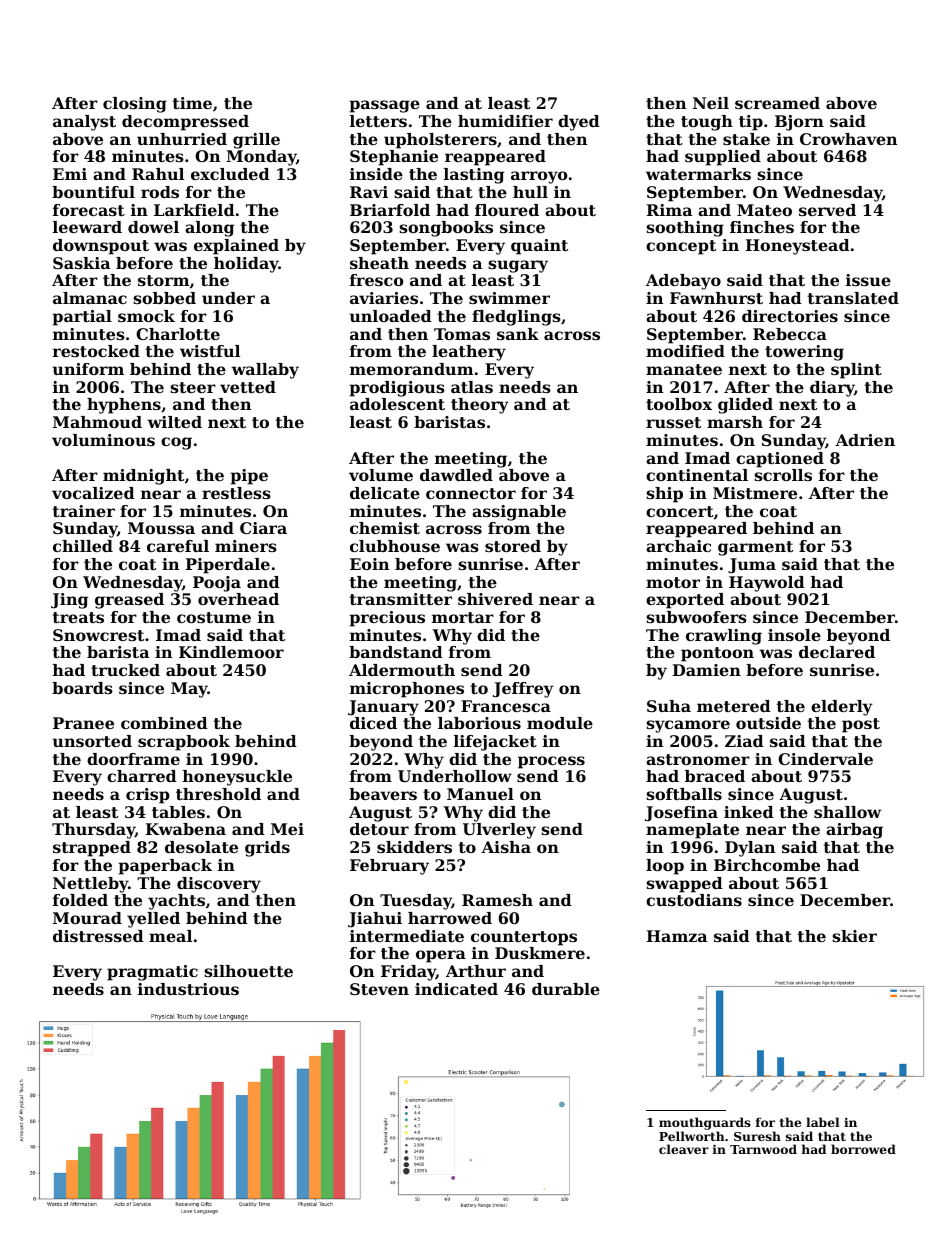 Image resolution: width=952 pixels, height=1233 pixels. I want to click on industrious, so click(188, 989).
